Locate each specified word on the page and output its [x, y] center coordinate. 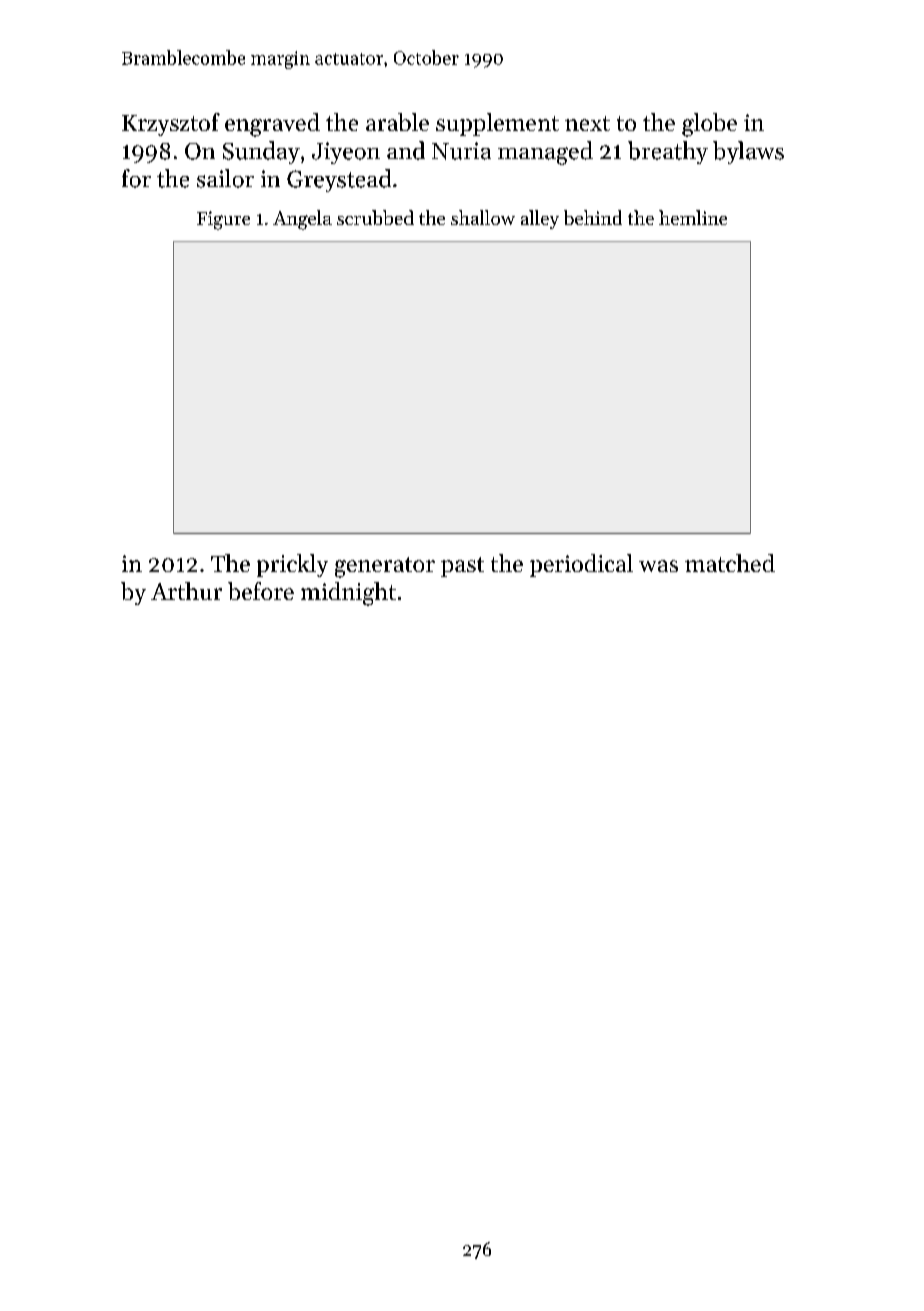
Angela [302, 220]
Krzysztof [171, 124]
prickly [292, 565]
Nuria [461, 151]
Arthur [186, 591]
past [462, 567]
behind [593, 217]
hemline [693, 217]
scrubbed [375, 217]
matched [730, 563]
